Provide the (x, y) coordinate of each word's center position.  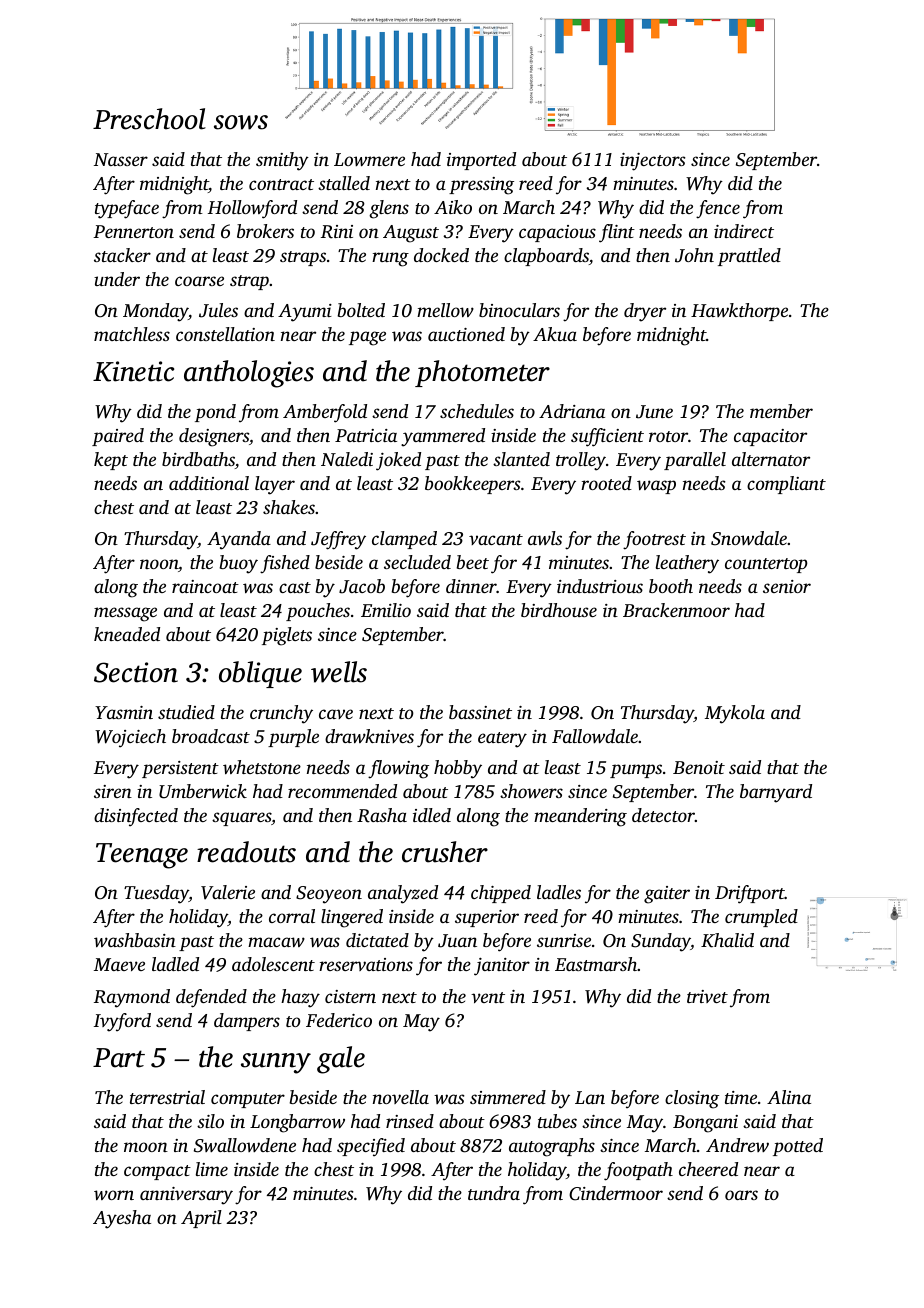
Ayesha (122, 1219)
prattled (749, 257)
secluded (417, 562)
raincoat (205, 586)
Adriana (572, 411)
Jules (218, 310)
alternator (771, 459)
